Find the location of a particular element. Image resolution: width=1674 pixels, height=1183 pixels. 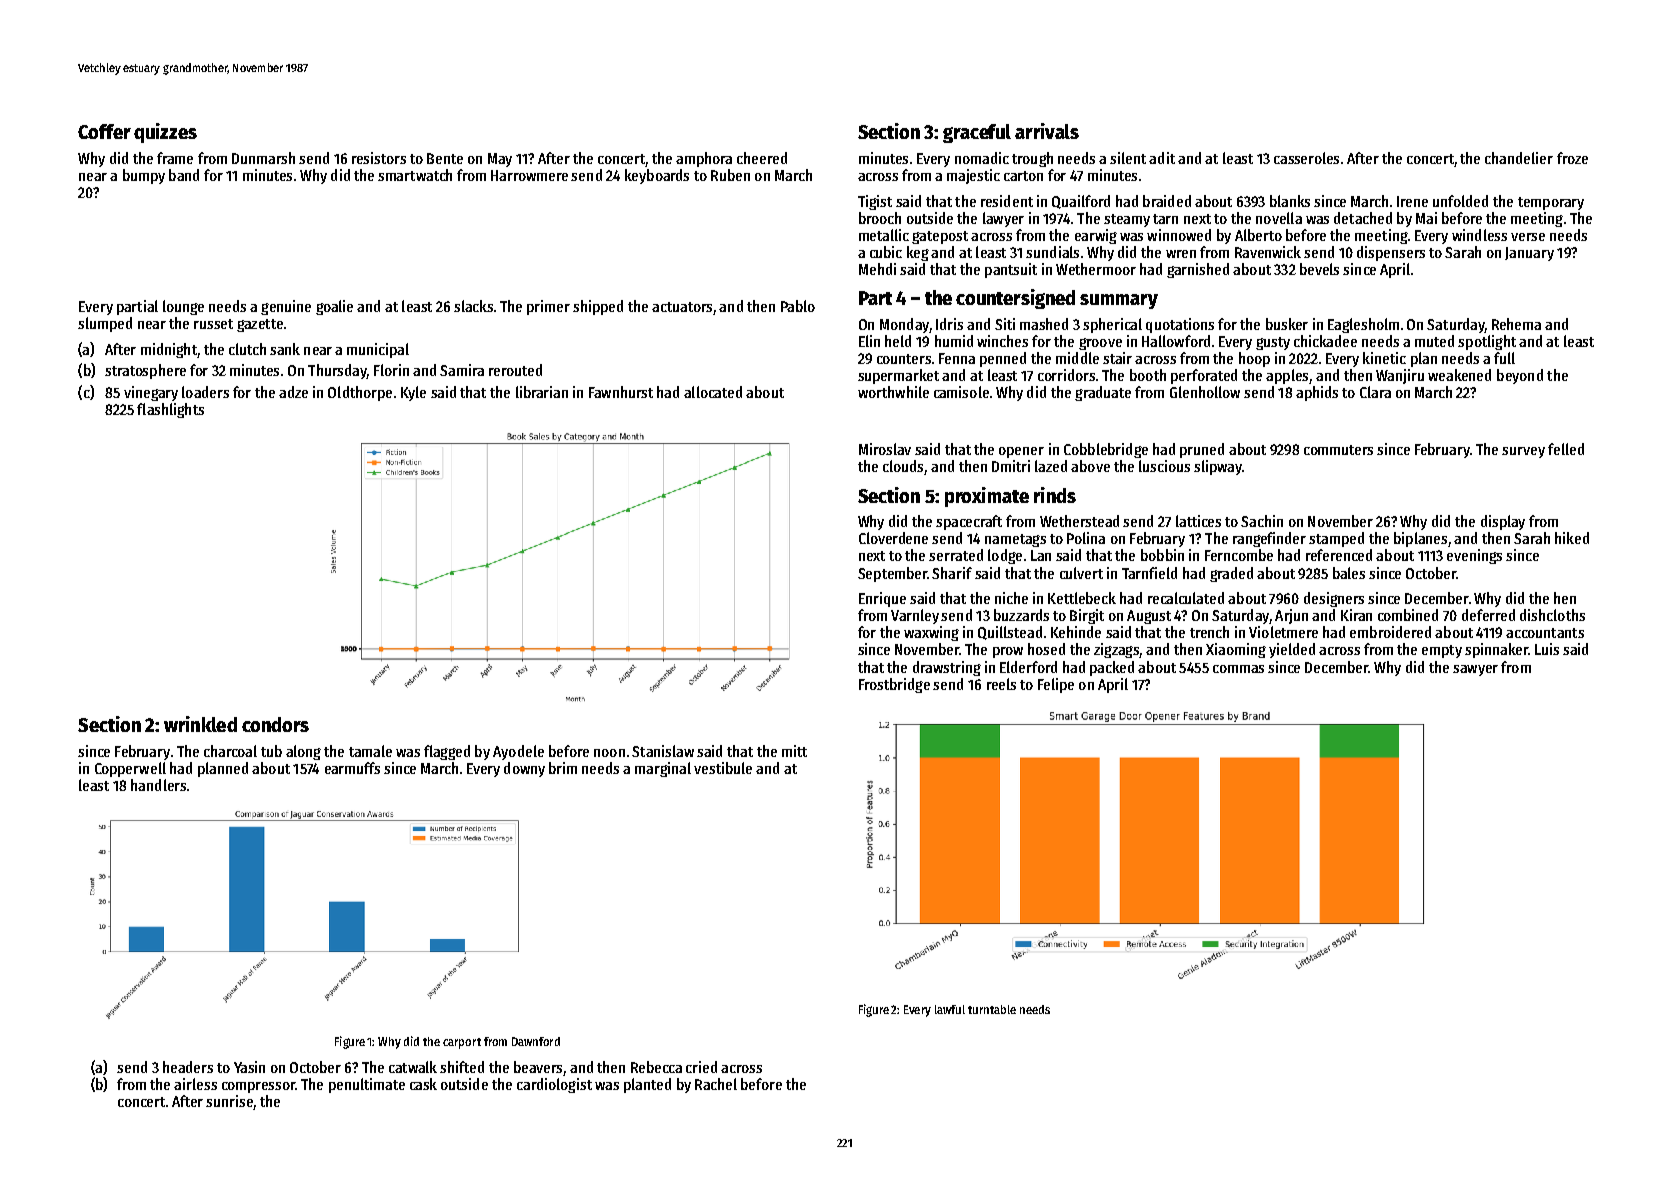

headers is located at coordinates (188, 1067).
